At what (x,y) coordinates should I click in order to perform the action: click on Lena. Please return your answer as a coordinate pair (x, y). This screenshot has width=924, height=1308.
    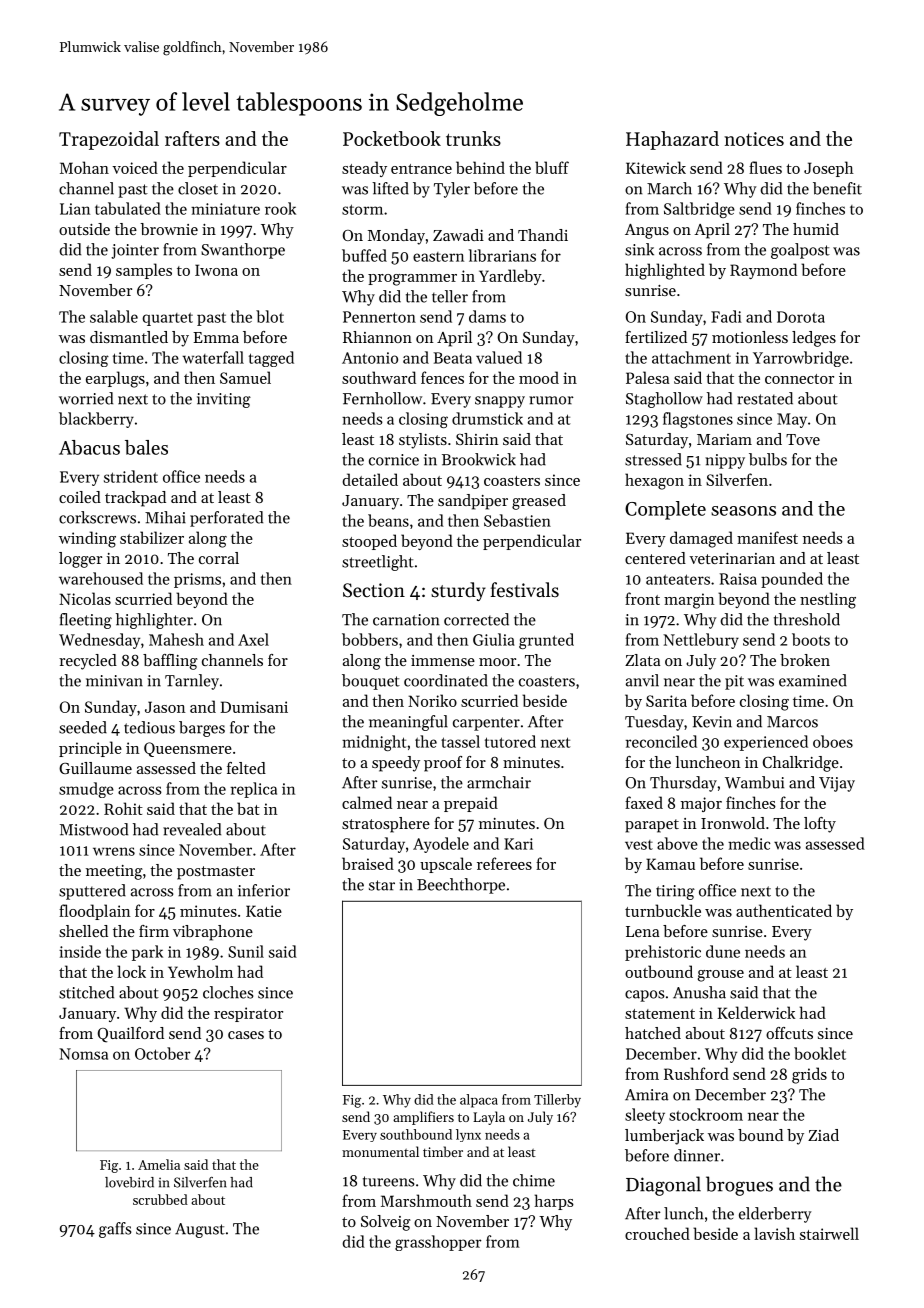
    Looking at the image, I should click on (643, 931).
